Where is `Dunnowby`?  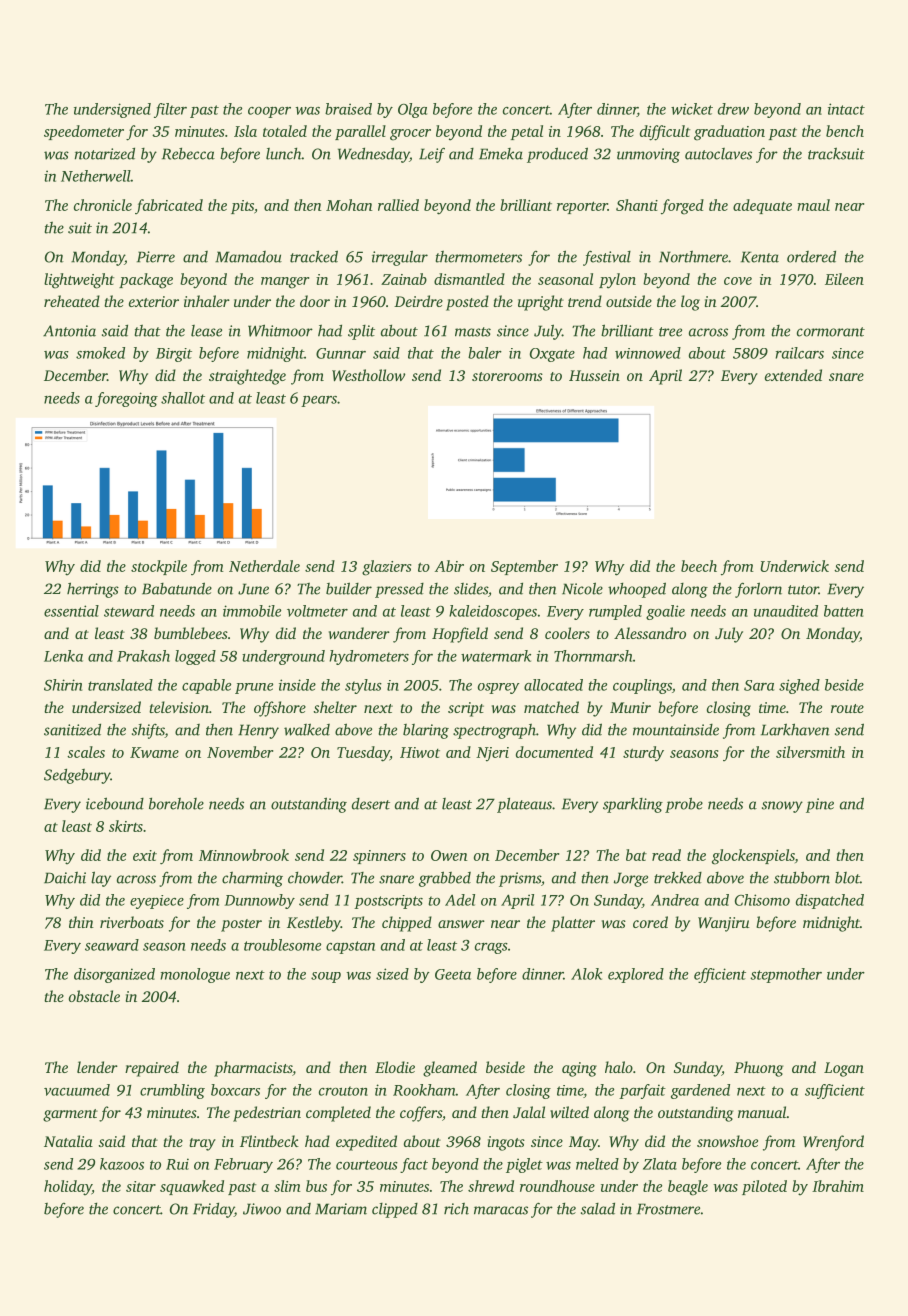
Dunnowby is located at coordinates (260, 901).
